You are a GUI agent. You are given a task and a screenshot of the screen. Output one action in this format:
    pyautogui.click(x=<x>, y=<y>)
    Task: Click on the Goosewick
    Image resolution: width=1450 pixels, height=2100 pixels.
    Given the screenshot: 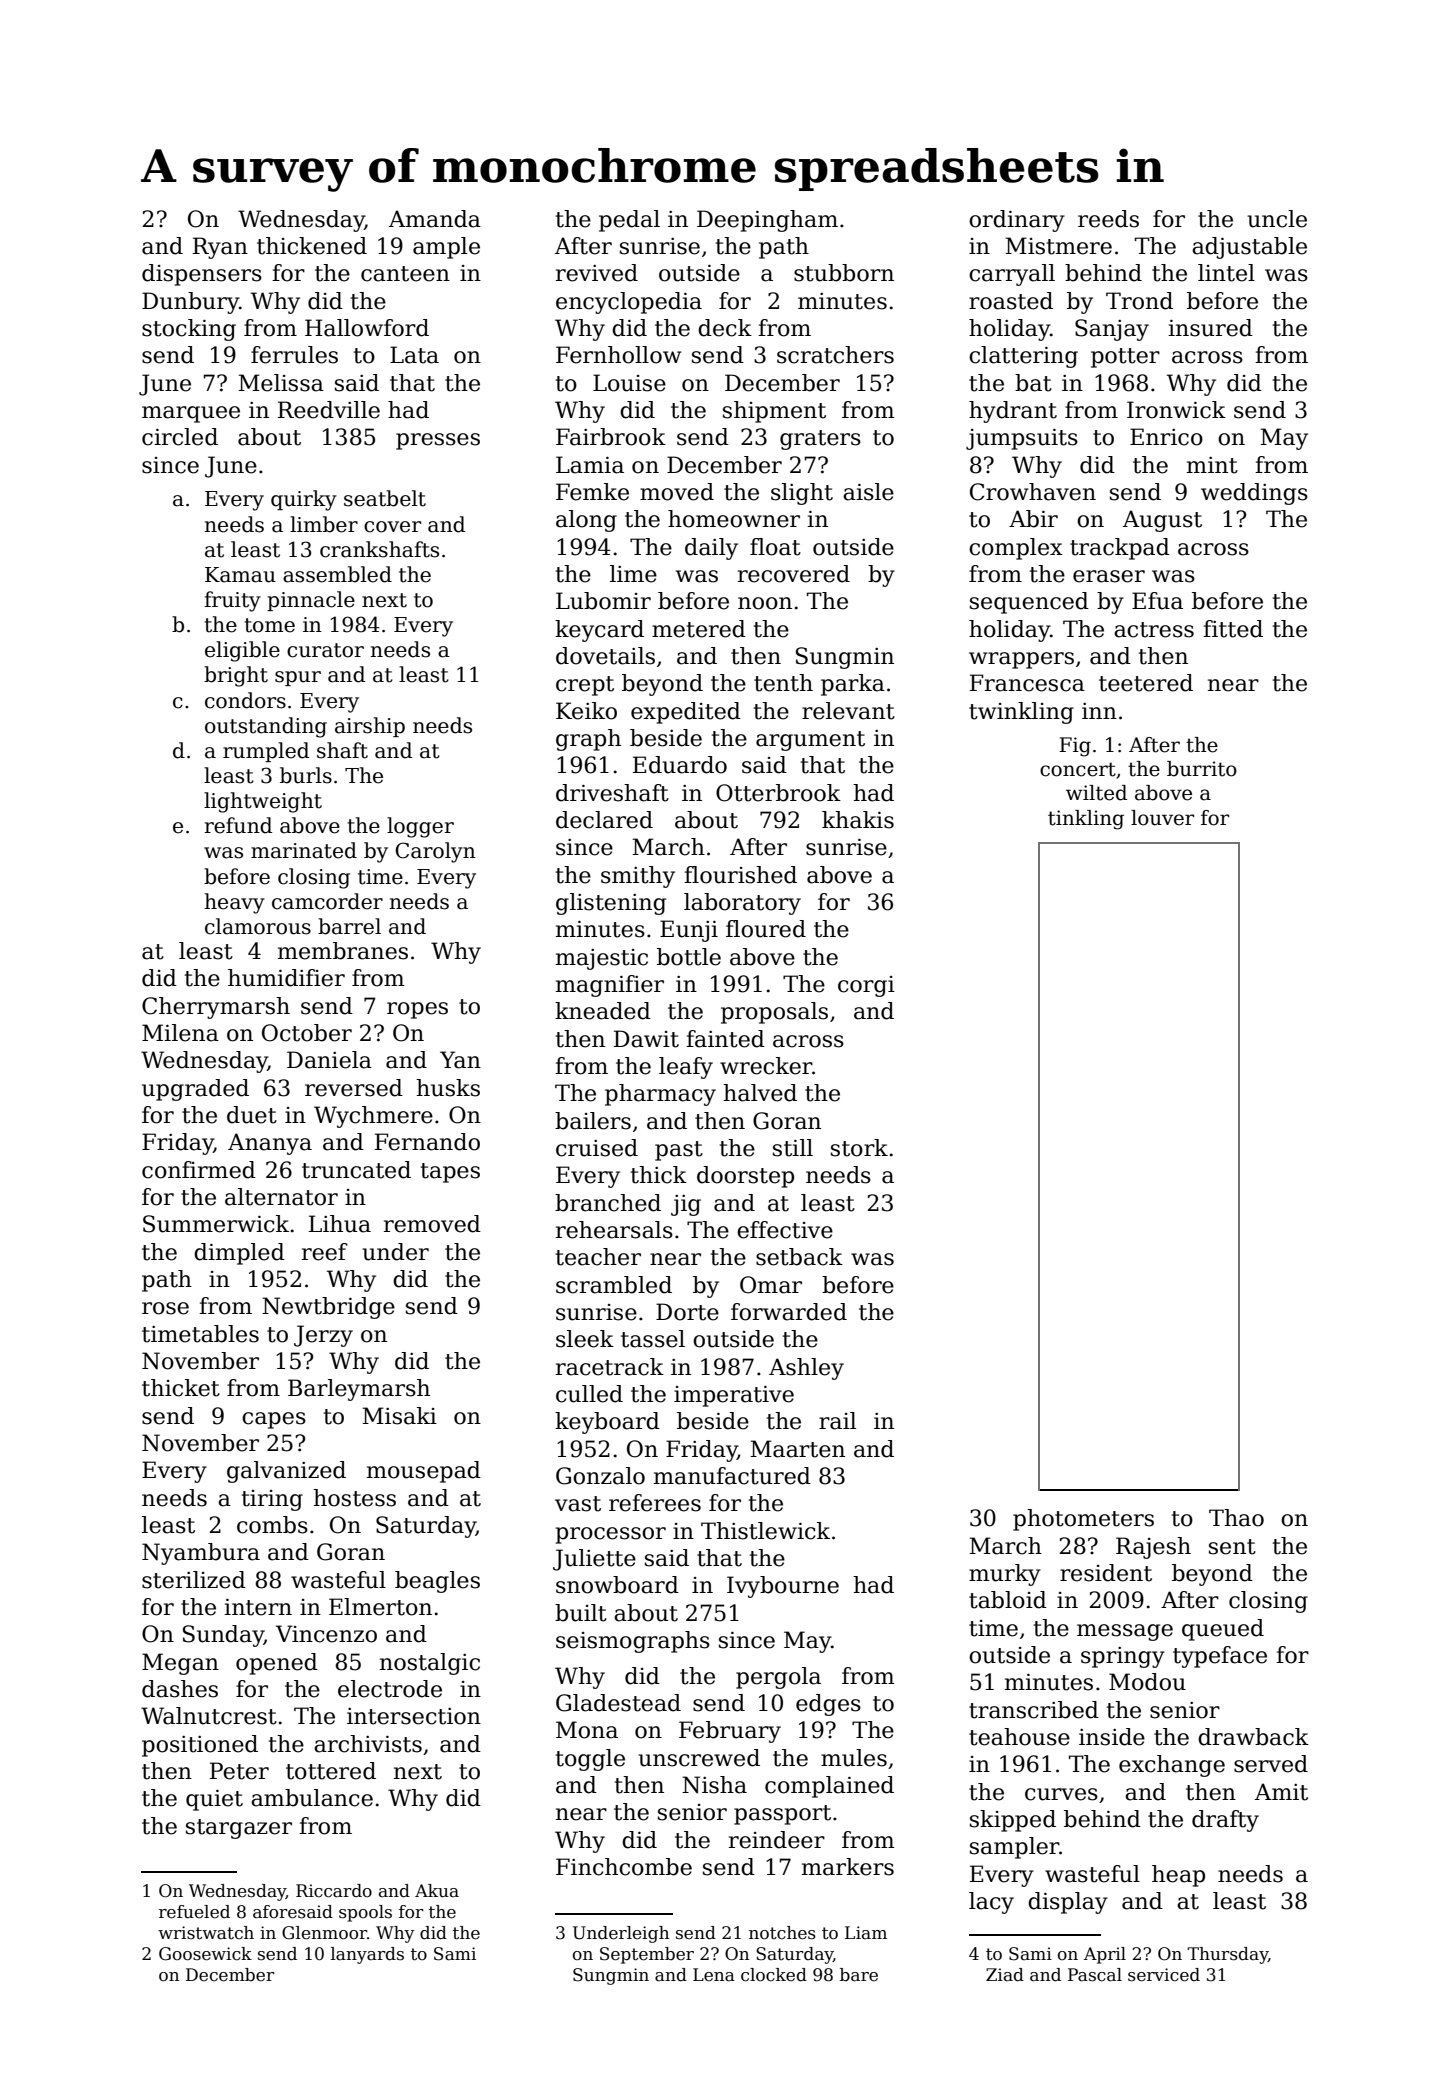 What is the action you would take?
    pyautogui.click(x=205, y=1954)
